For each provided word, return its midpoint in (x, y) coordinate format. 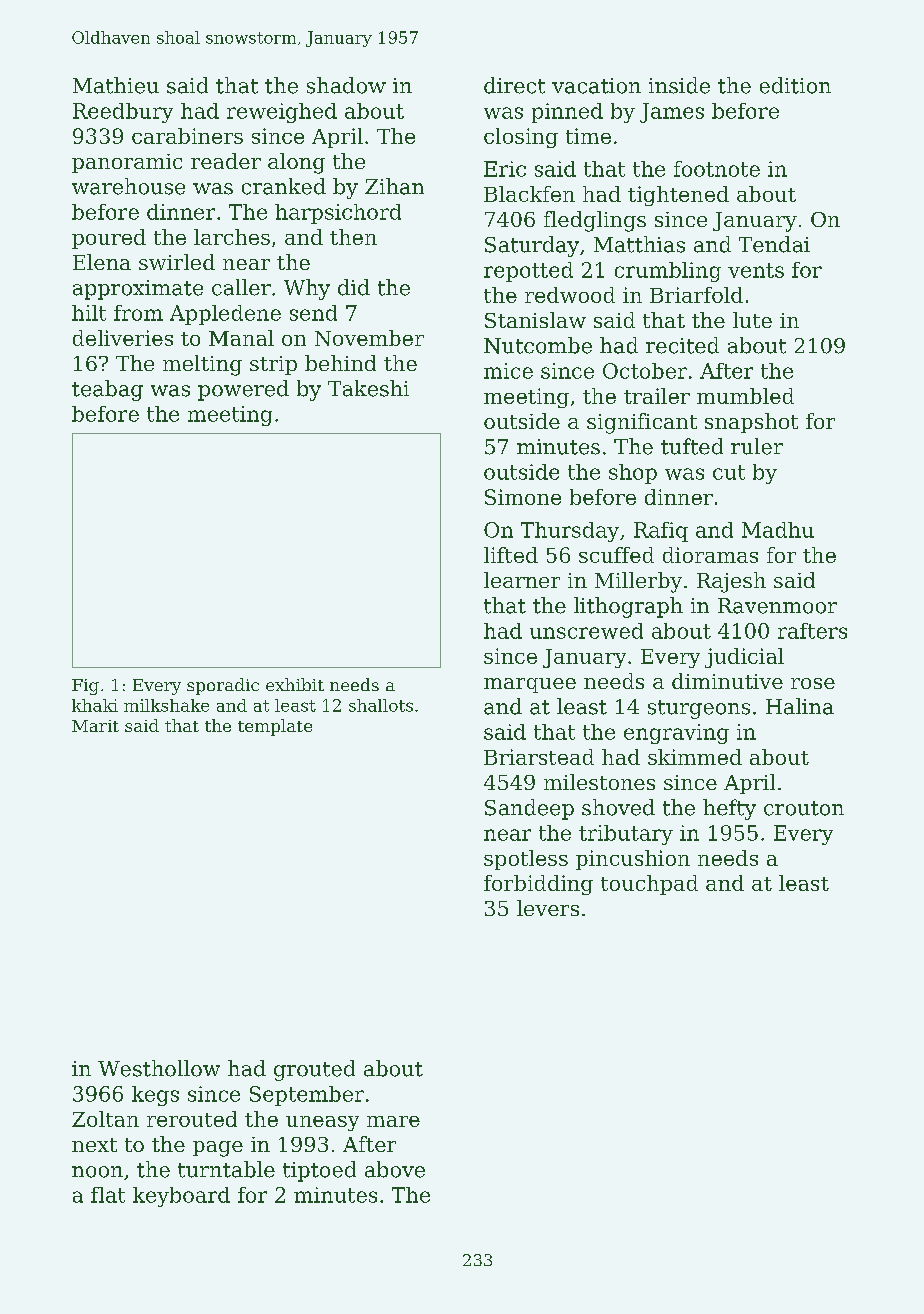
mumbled (745, 396)
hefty (729, 809)
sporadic (223, 686)
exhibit (295, 684)
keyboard (181, 1197)
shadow (346, 85)
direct (514, 85)
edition (795, 85)
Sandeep (529, 809)
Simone (523, 497)
